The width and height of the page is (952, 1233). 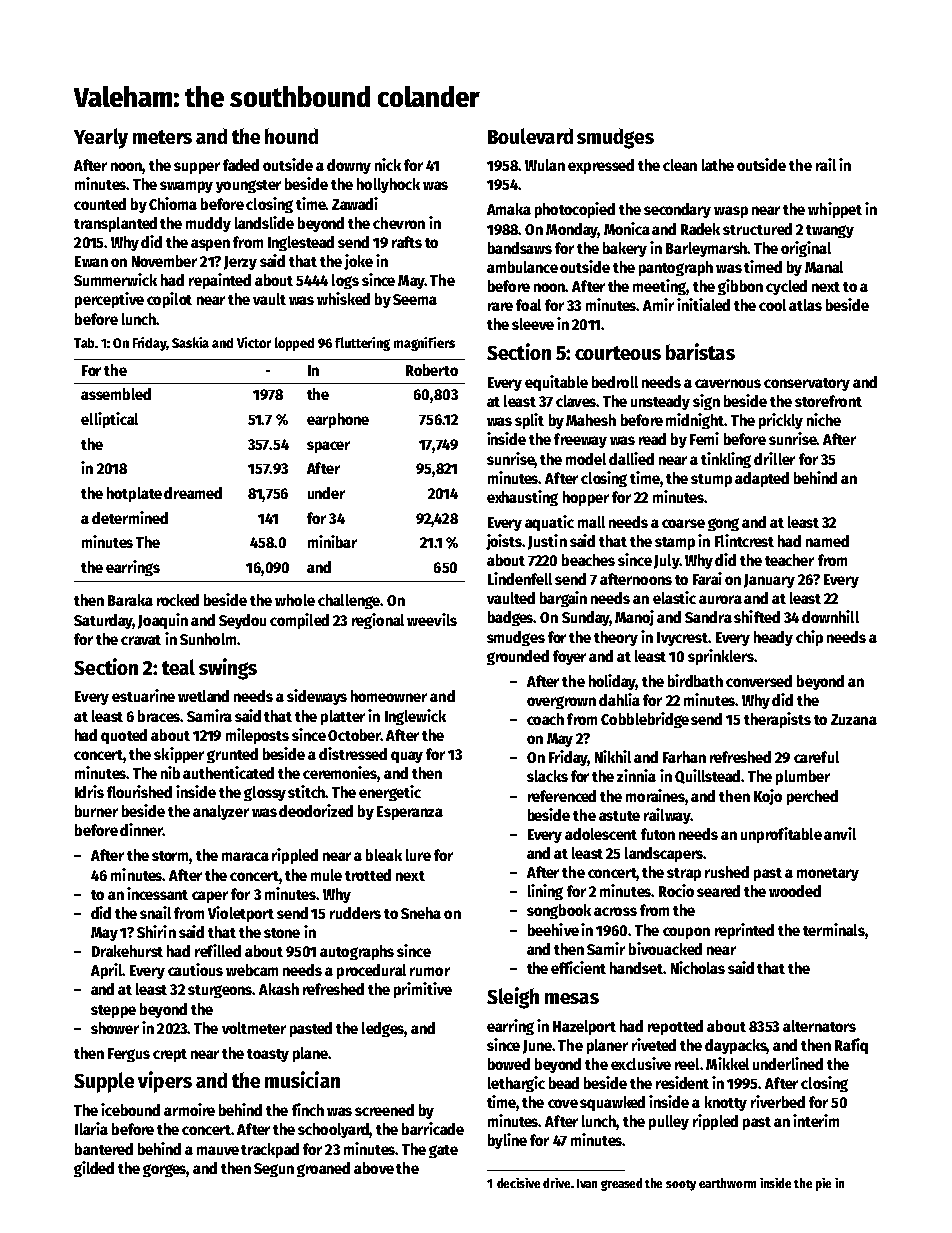 What do you see at coordinates (728, 383) in the page?
I see `cavernous` at bounding box center [728, 383].
